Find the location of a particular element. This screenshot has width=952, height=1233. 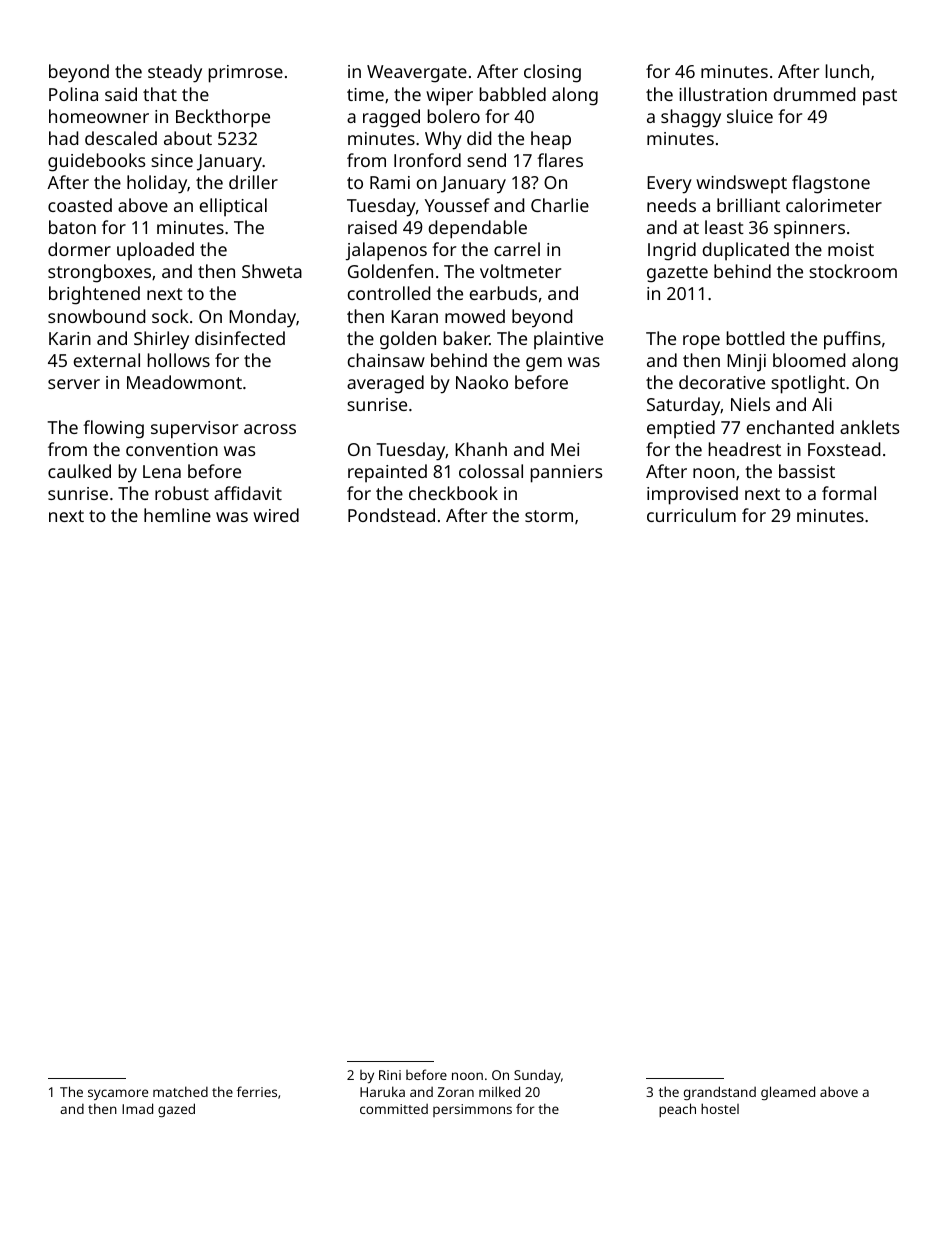

baker is located at coordinates (467, 338).
